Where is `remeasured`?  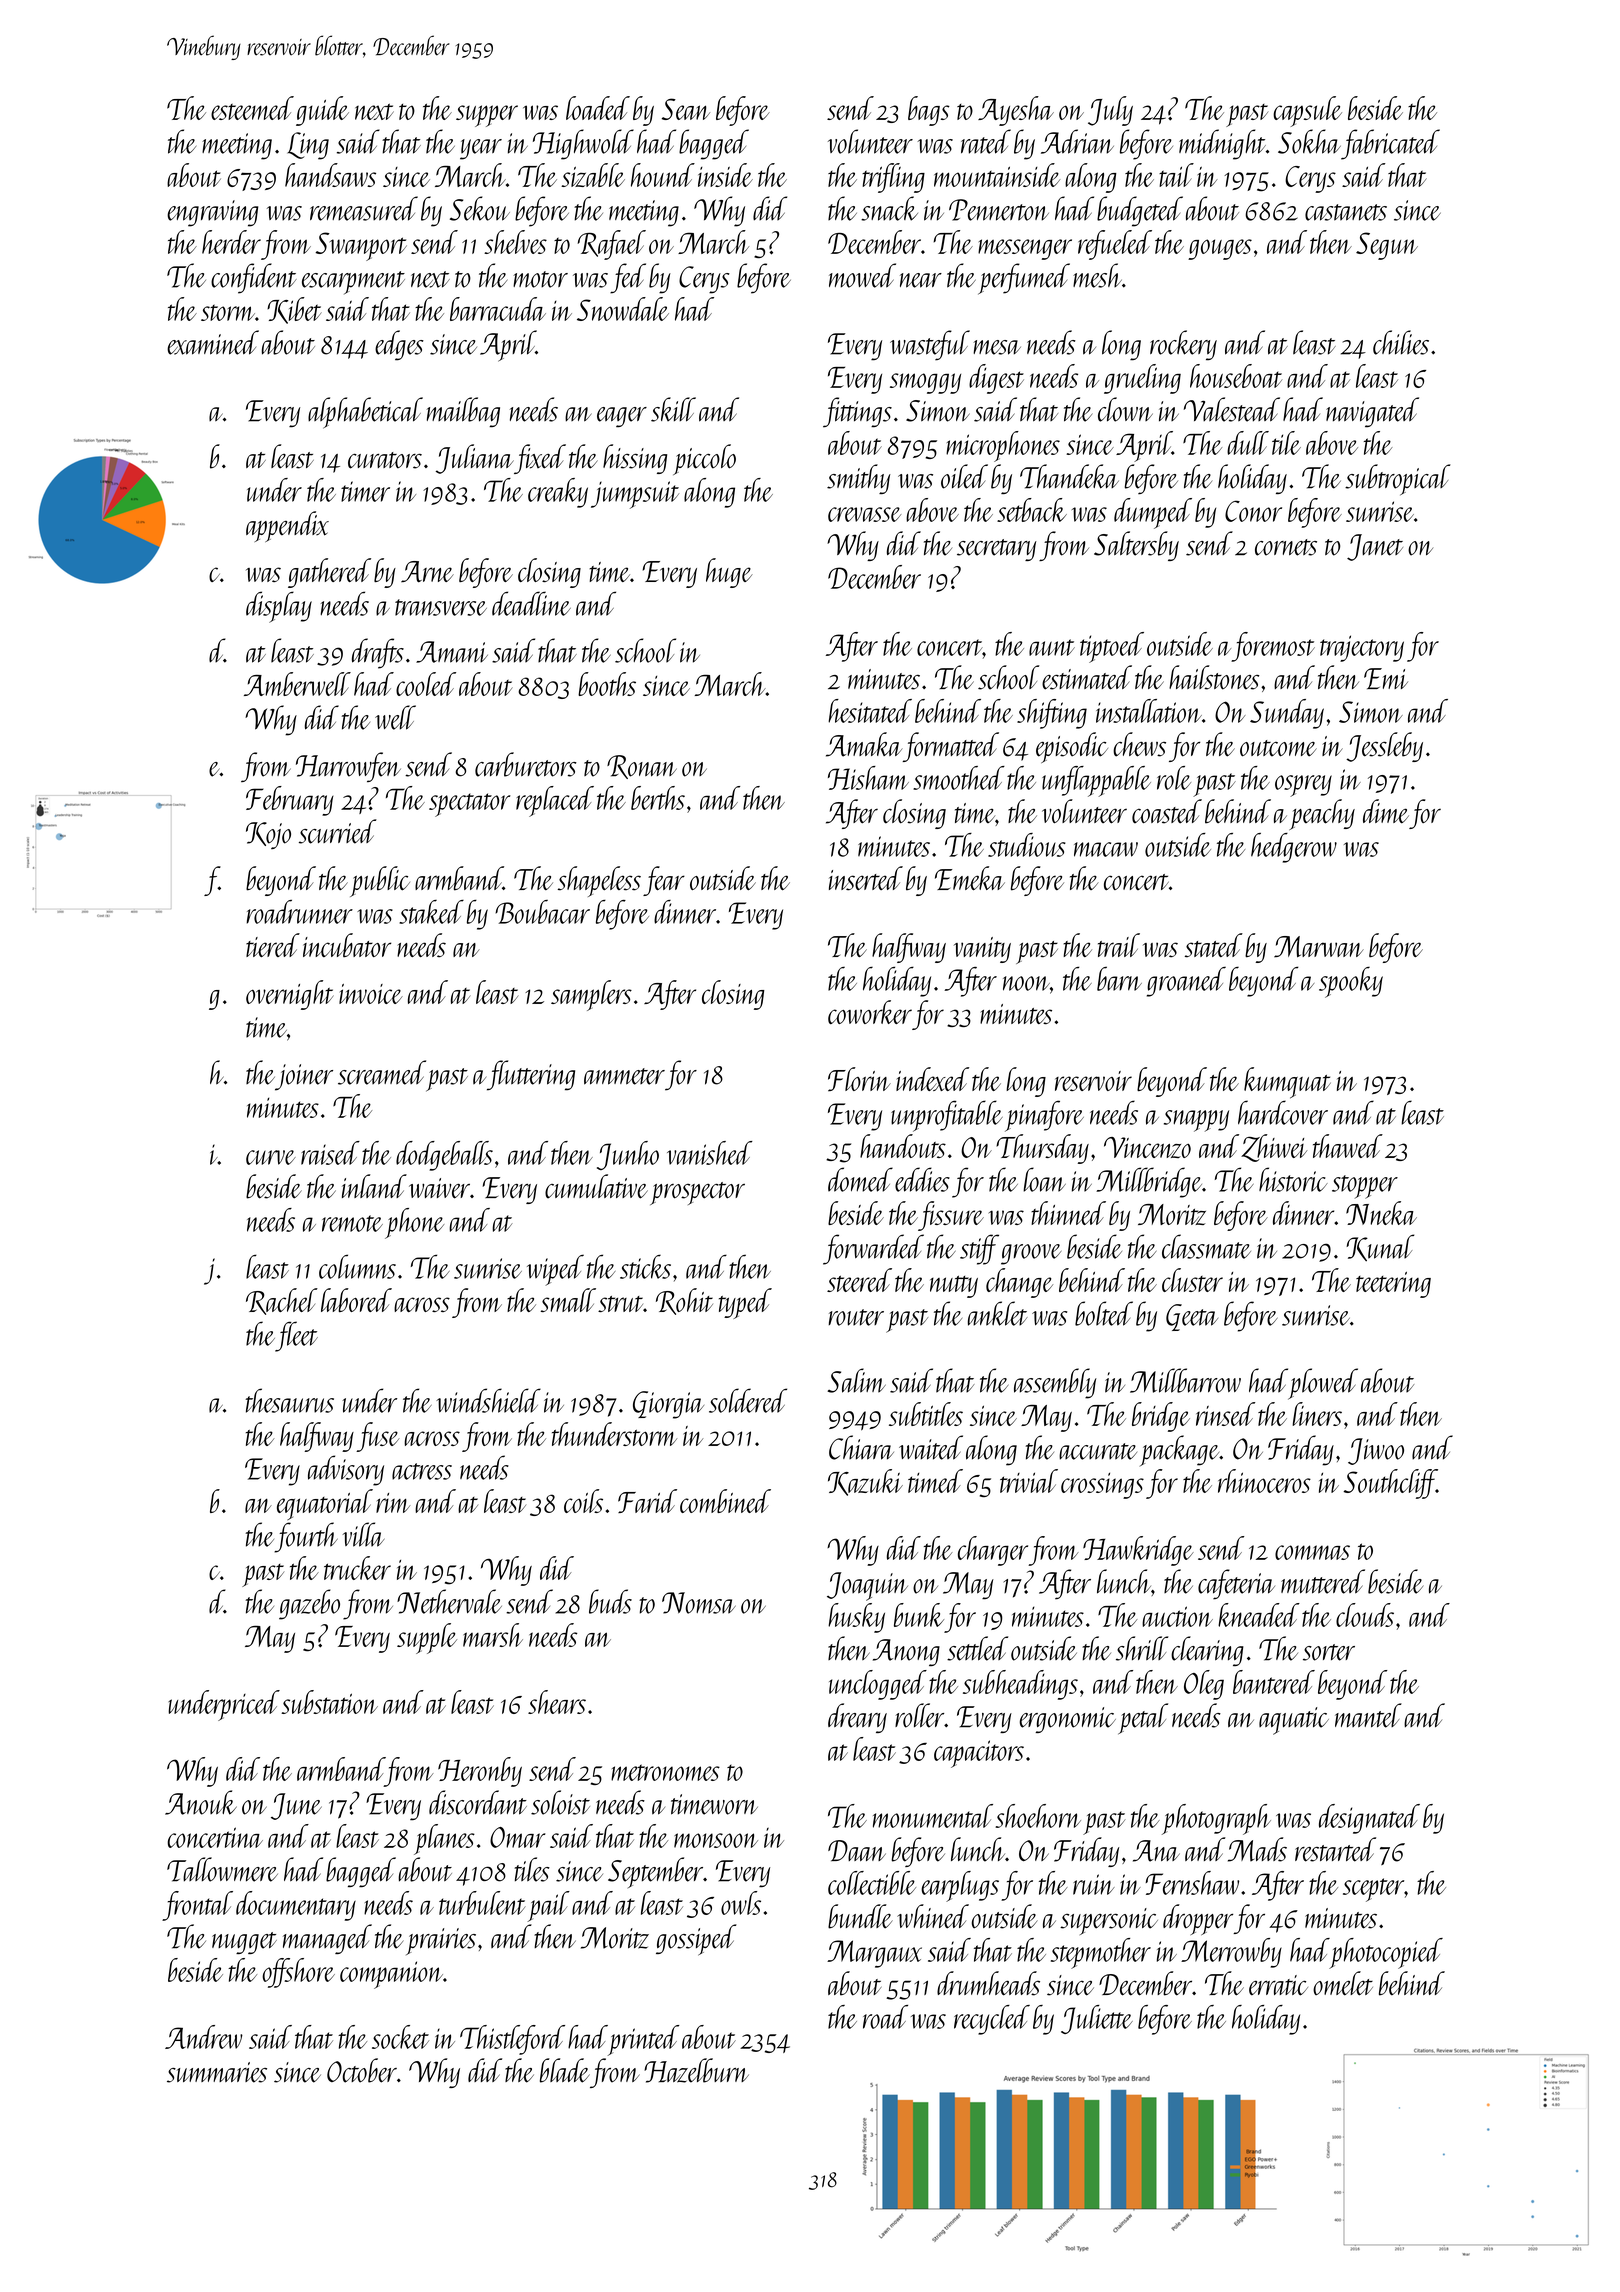 remeasured is located at coordinates (364, 208).
